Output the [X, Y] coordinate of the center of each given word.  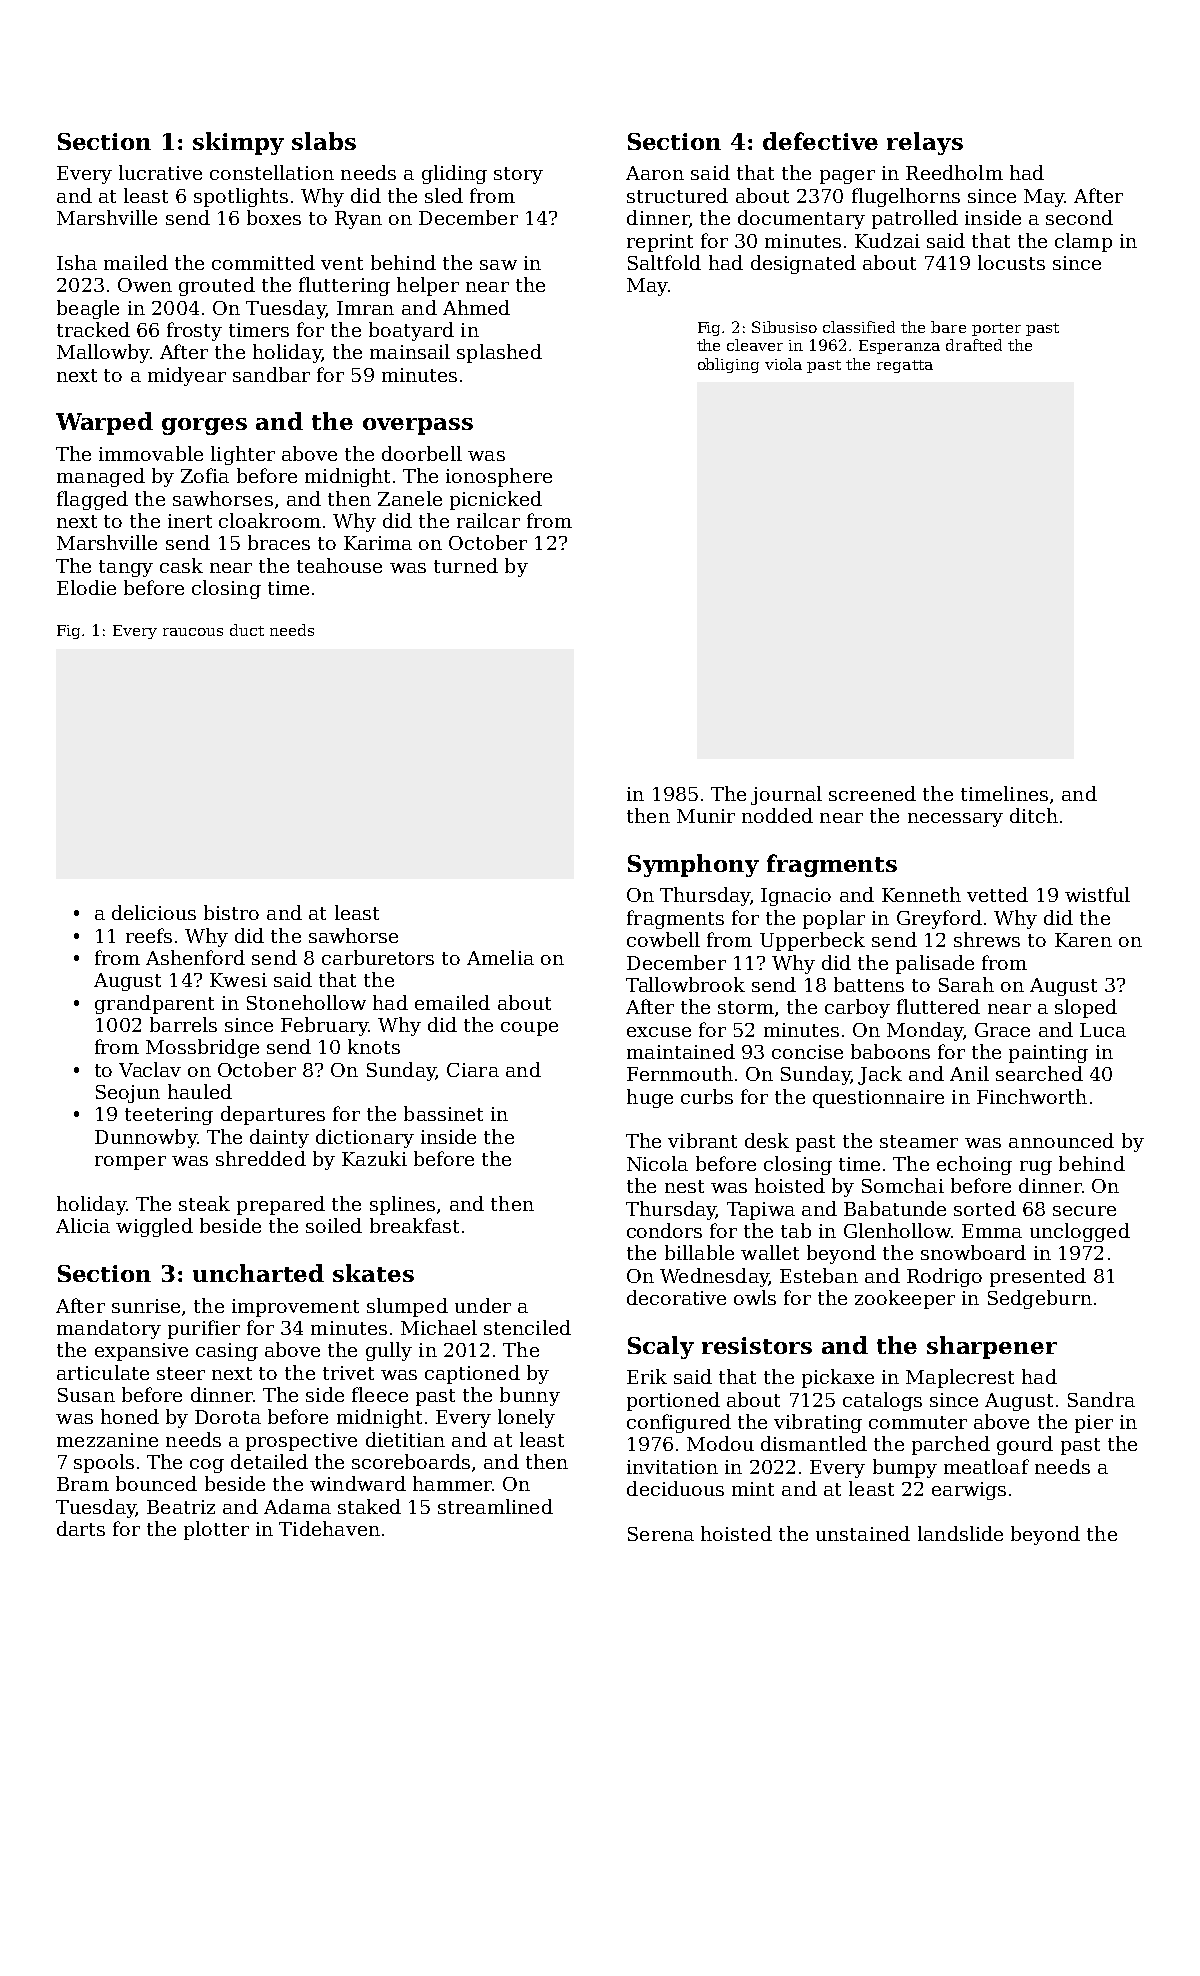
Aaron [655, 173]
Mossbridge [202, 1048]
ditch [1034, 815]
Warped [104, 423]
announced [1061, 1140]
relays [925, 143]
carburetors [378, 957]
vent [342, 263]
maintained [681, 1051]
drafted [974, 345]
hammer [452, 1483]
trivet [348, 1373]
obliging [728, 365]
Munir [706, 816]
